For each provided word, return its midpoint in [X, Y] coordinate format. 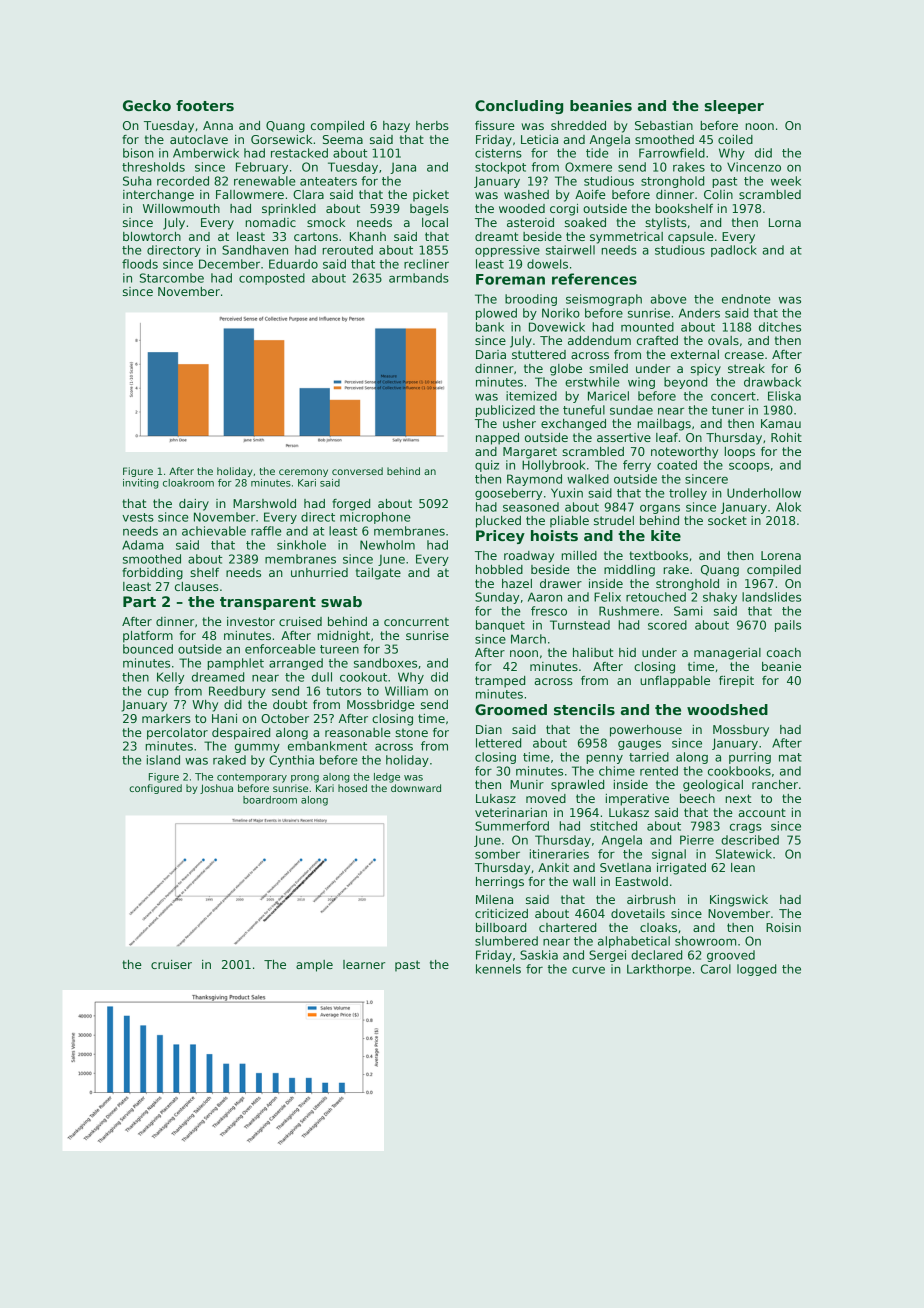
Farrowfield [672, 153]
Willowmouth [181, 208]
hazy [396, 127]
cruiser [171, 964]
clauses [197, 586]
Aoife [590, 194]
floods [140, 264]
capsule [691, 238]
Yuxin [567, 493]
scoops [749, 467]
